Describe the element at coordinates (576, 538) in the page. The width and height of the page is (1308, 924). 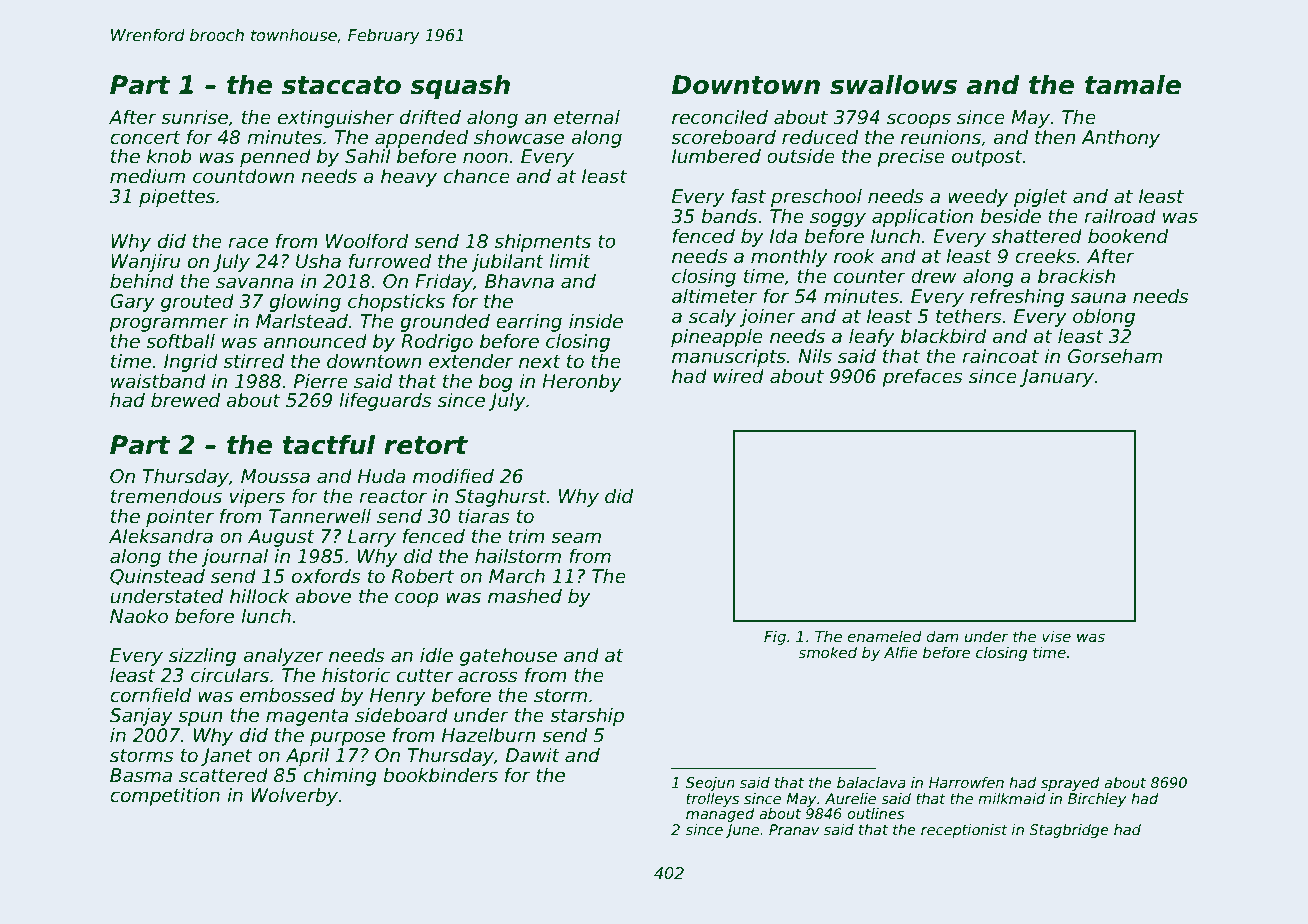
I see `seam` at that location.
